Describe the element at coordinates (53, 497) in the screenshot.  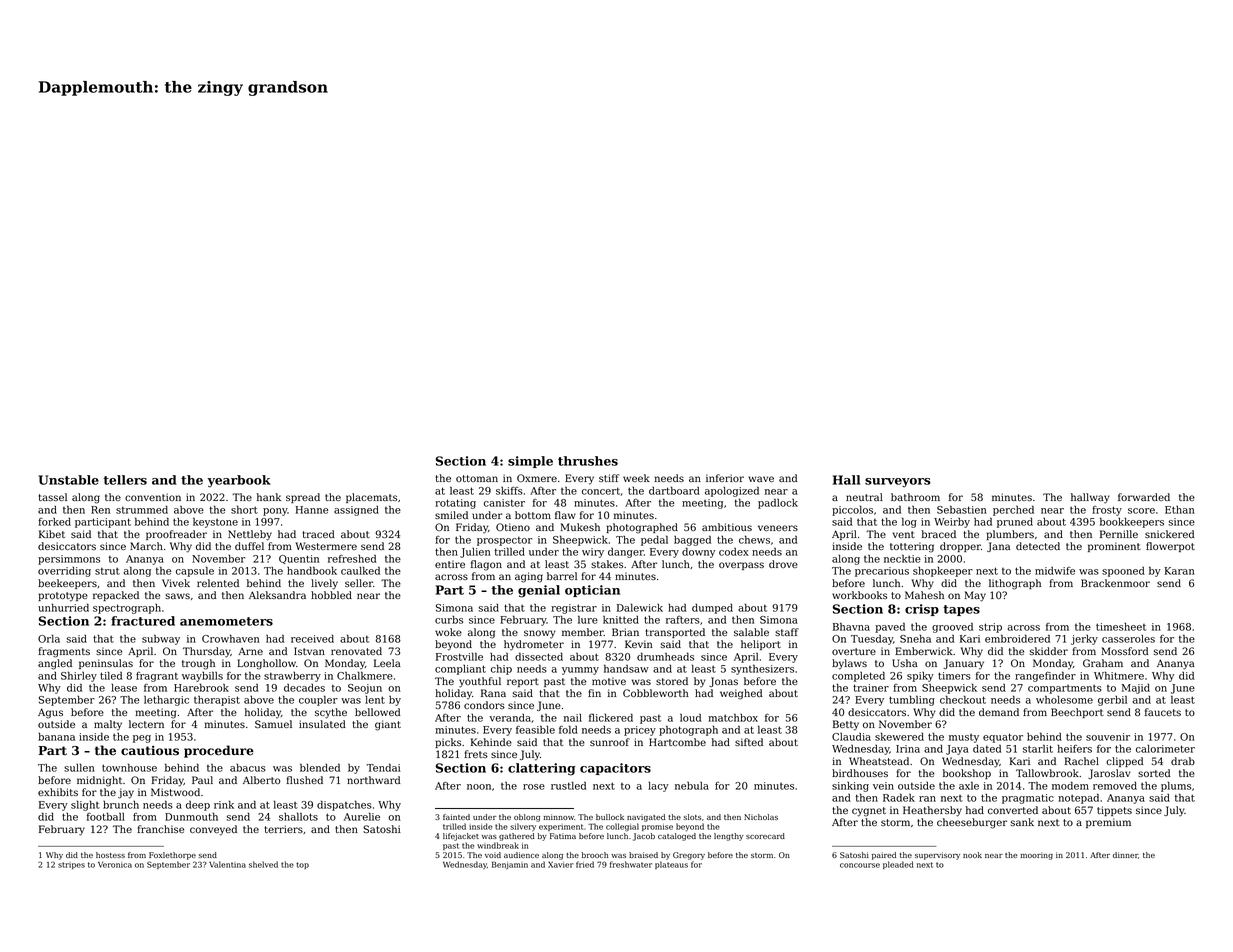
I see `tassel` at that location.
